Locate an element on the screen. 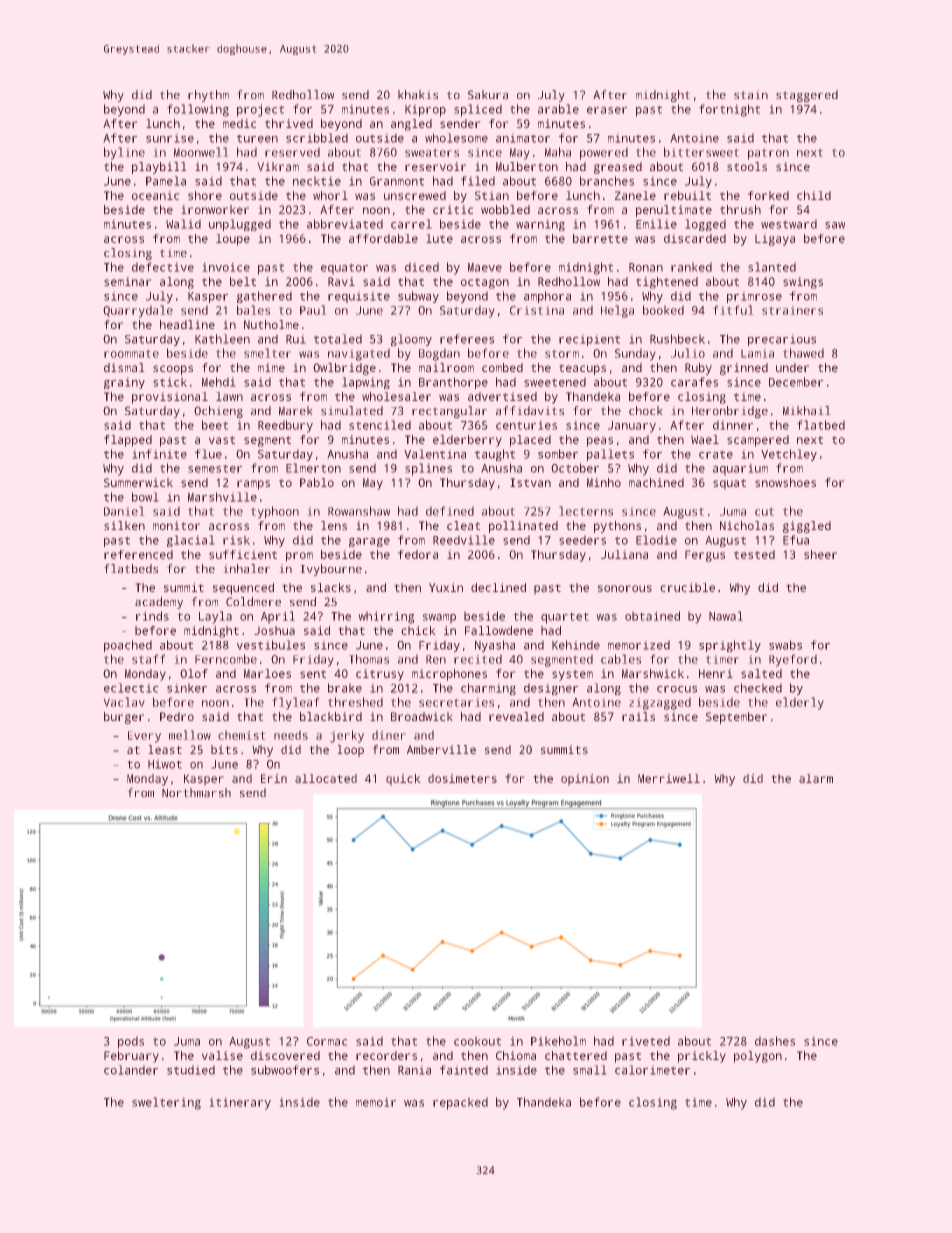 Image resolution: width=952 pixels, height=1233 pixels. repacked is located at coordinates (460, 1104).
